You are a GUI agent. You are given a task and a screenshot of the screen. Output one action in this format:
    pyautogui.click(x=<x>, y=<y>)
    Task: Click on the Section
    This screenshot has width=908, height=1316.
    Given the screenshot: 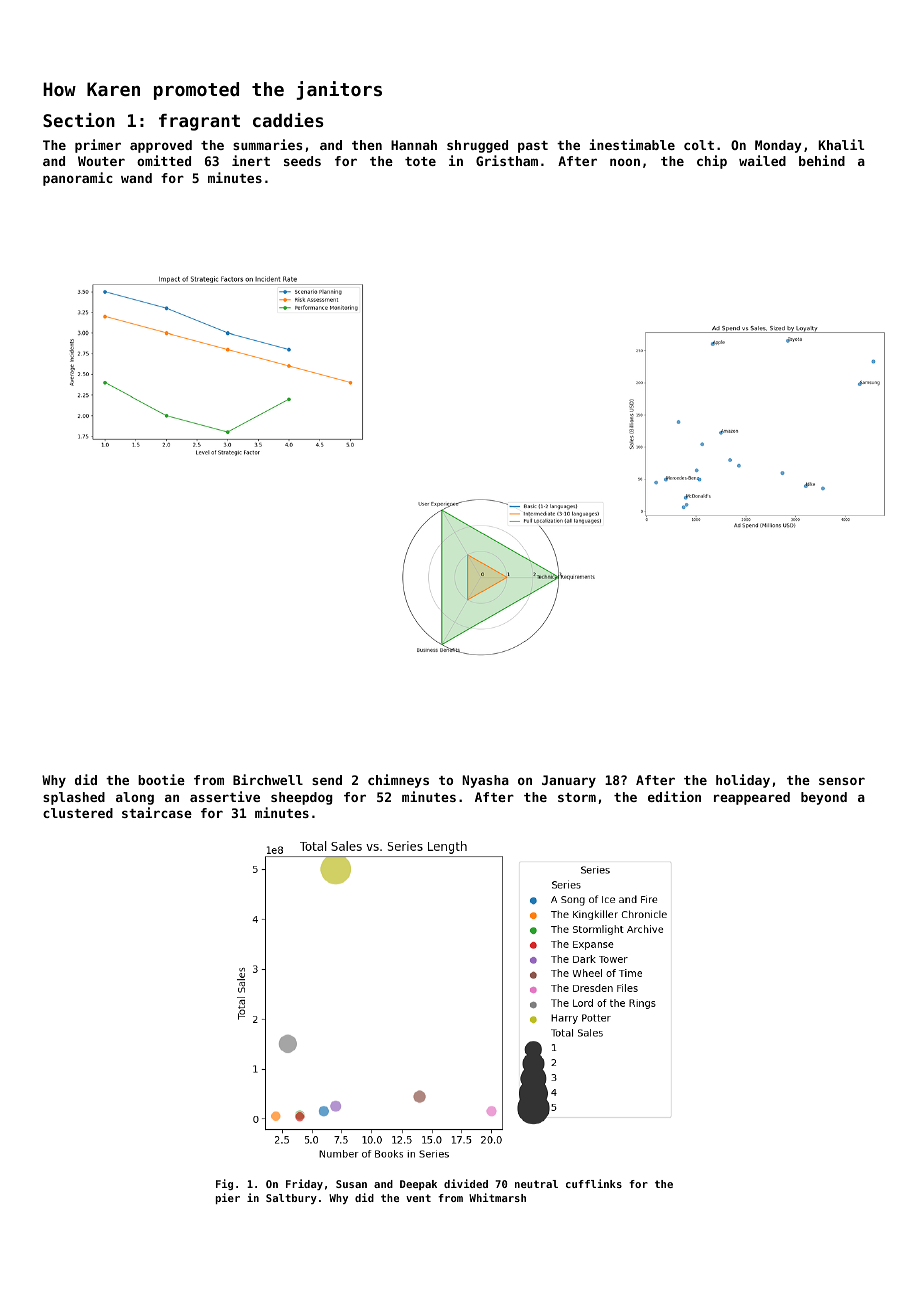 What is the action you would take?
    pyautogui.click(x=79, y=120)
